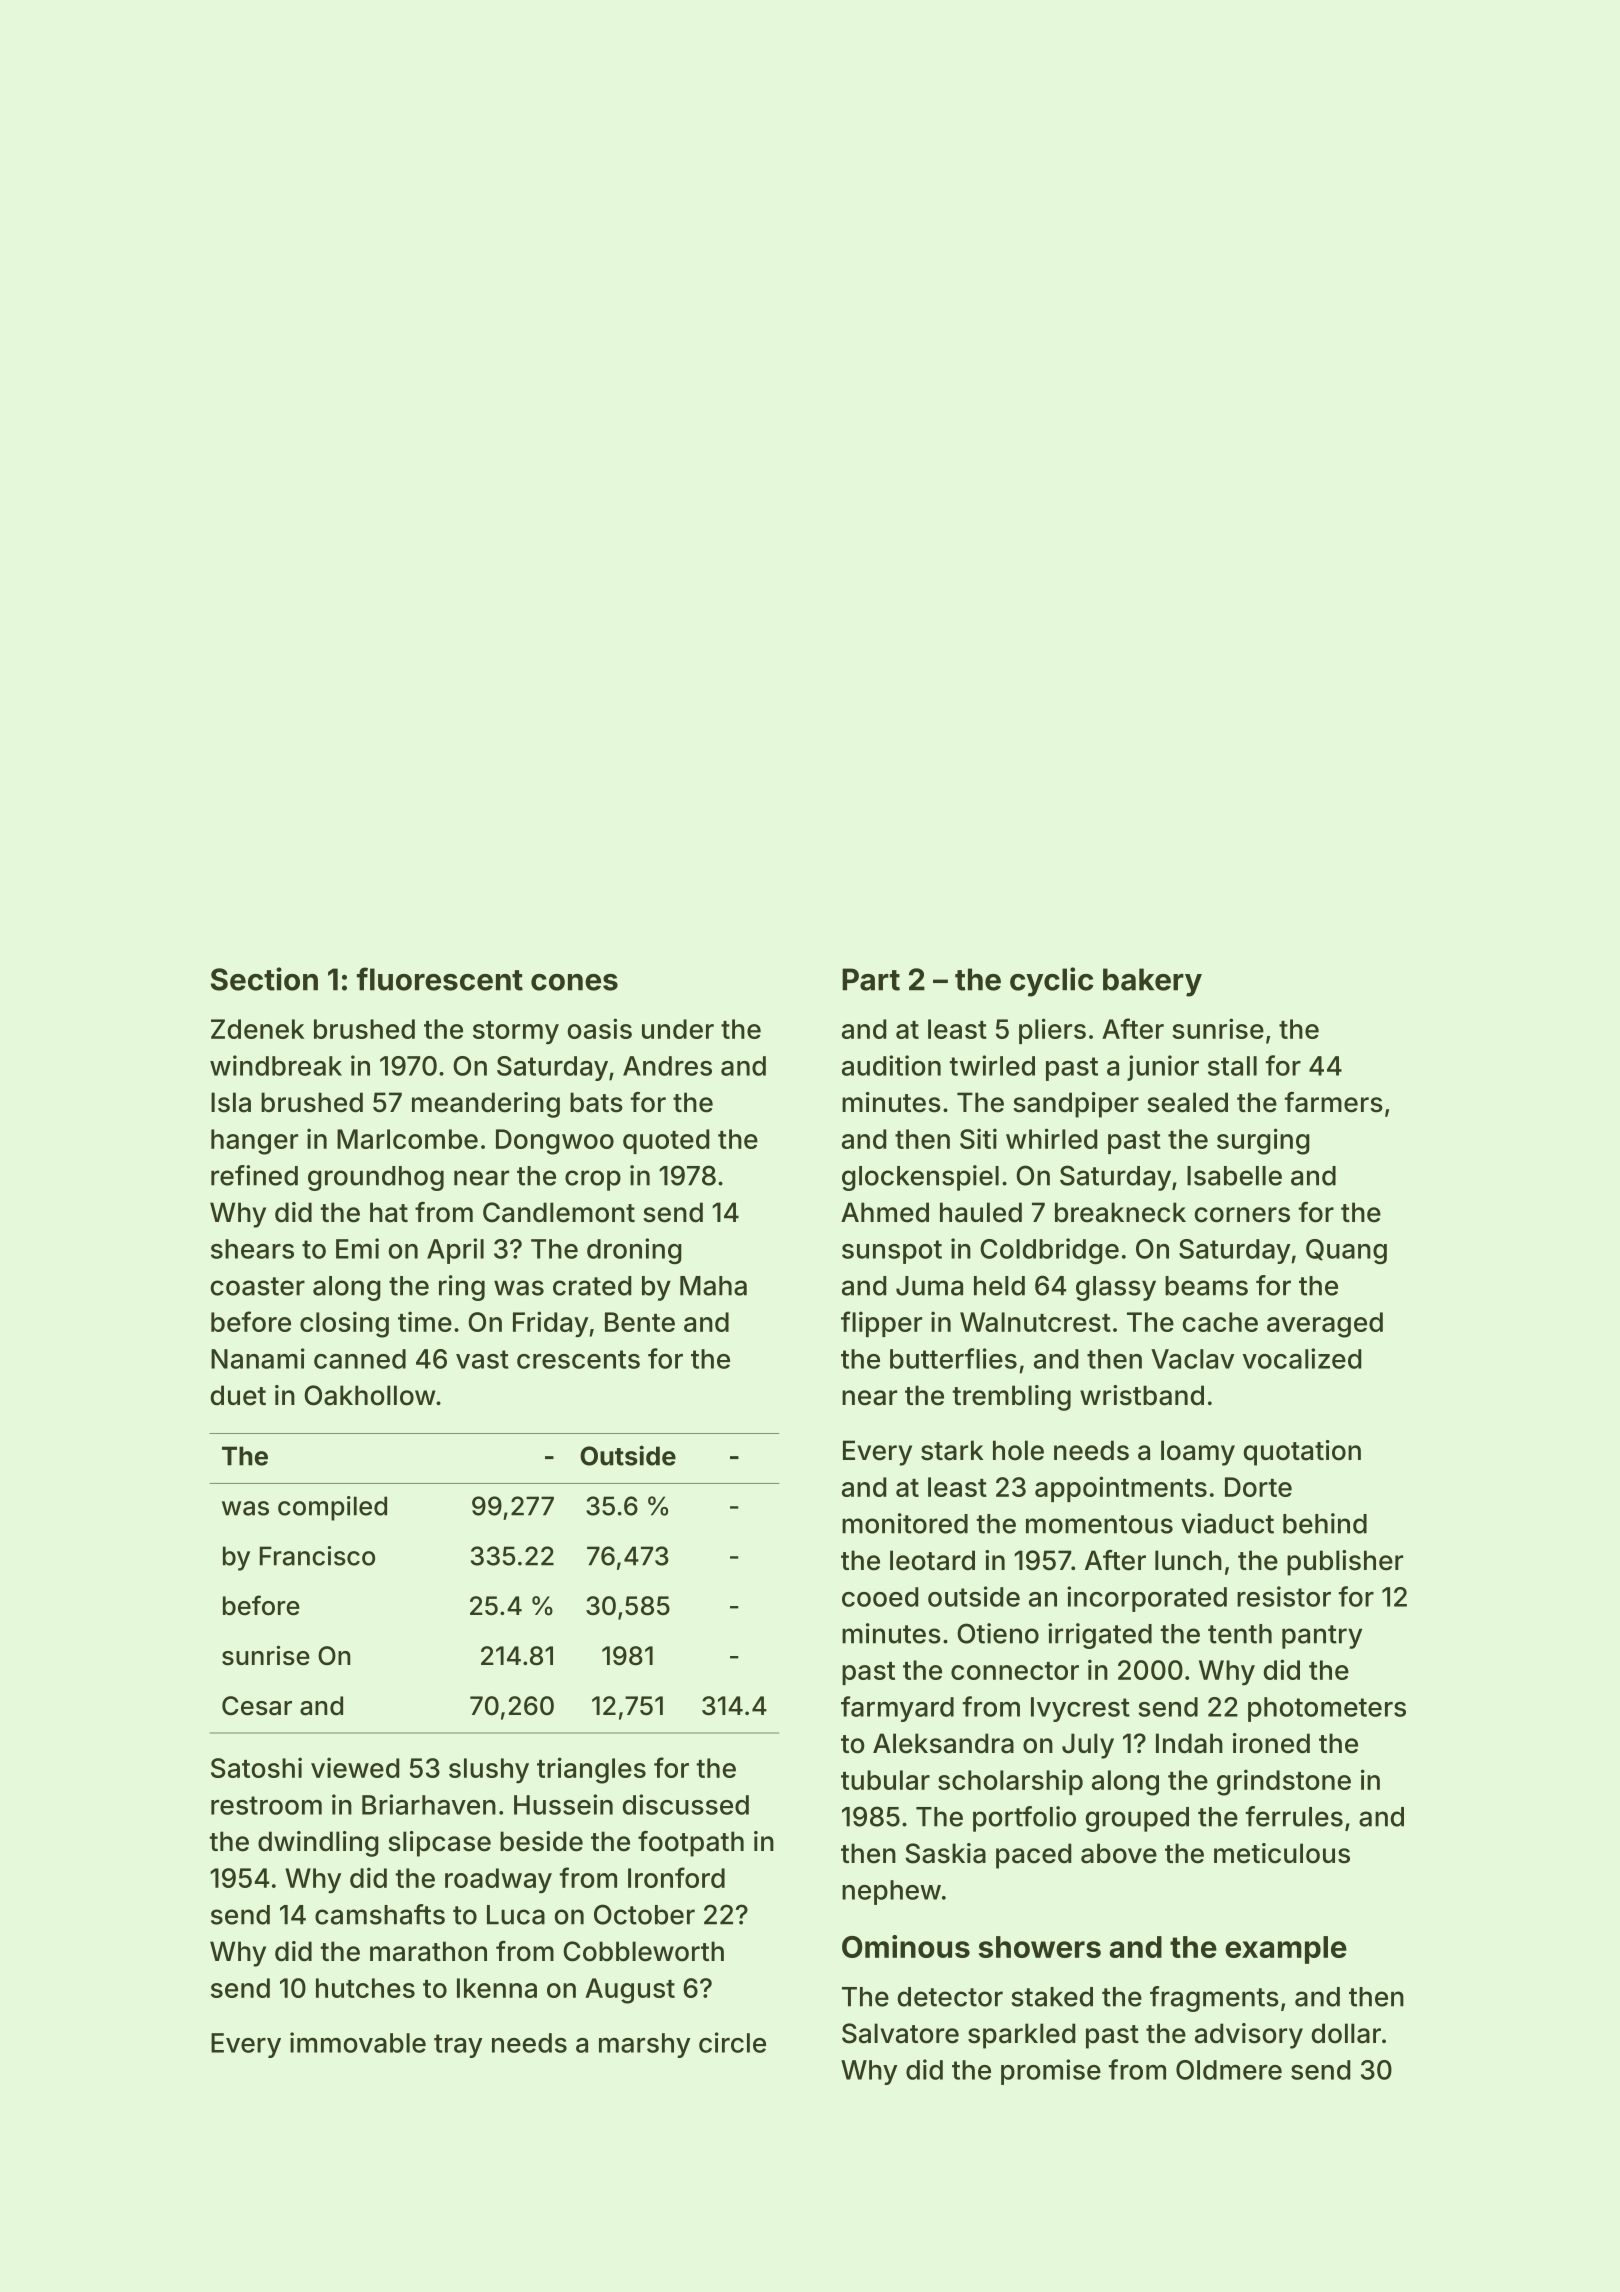  What do you see at coordinates (644, 2045) in the page?
I see `marshy` at bounding box center [644, 2045].
